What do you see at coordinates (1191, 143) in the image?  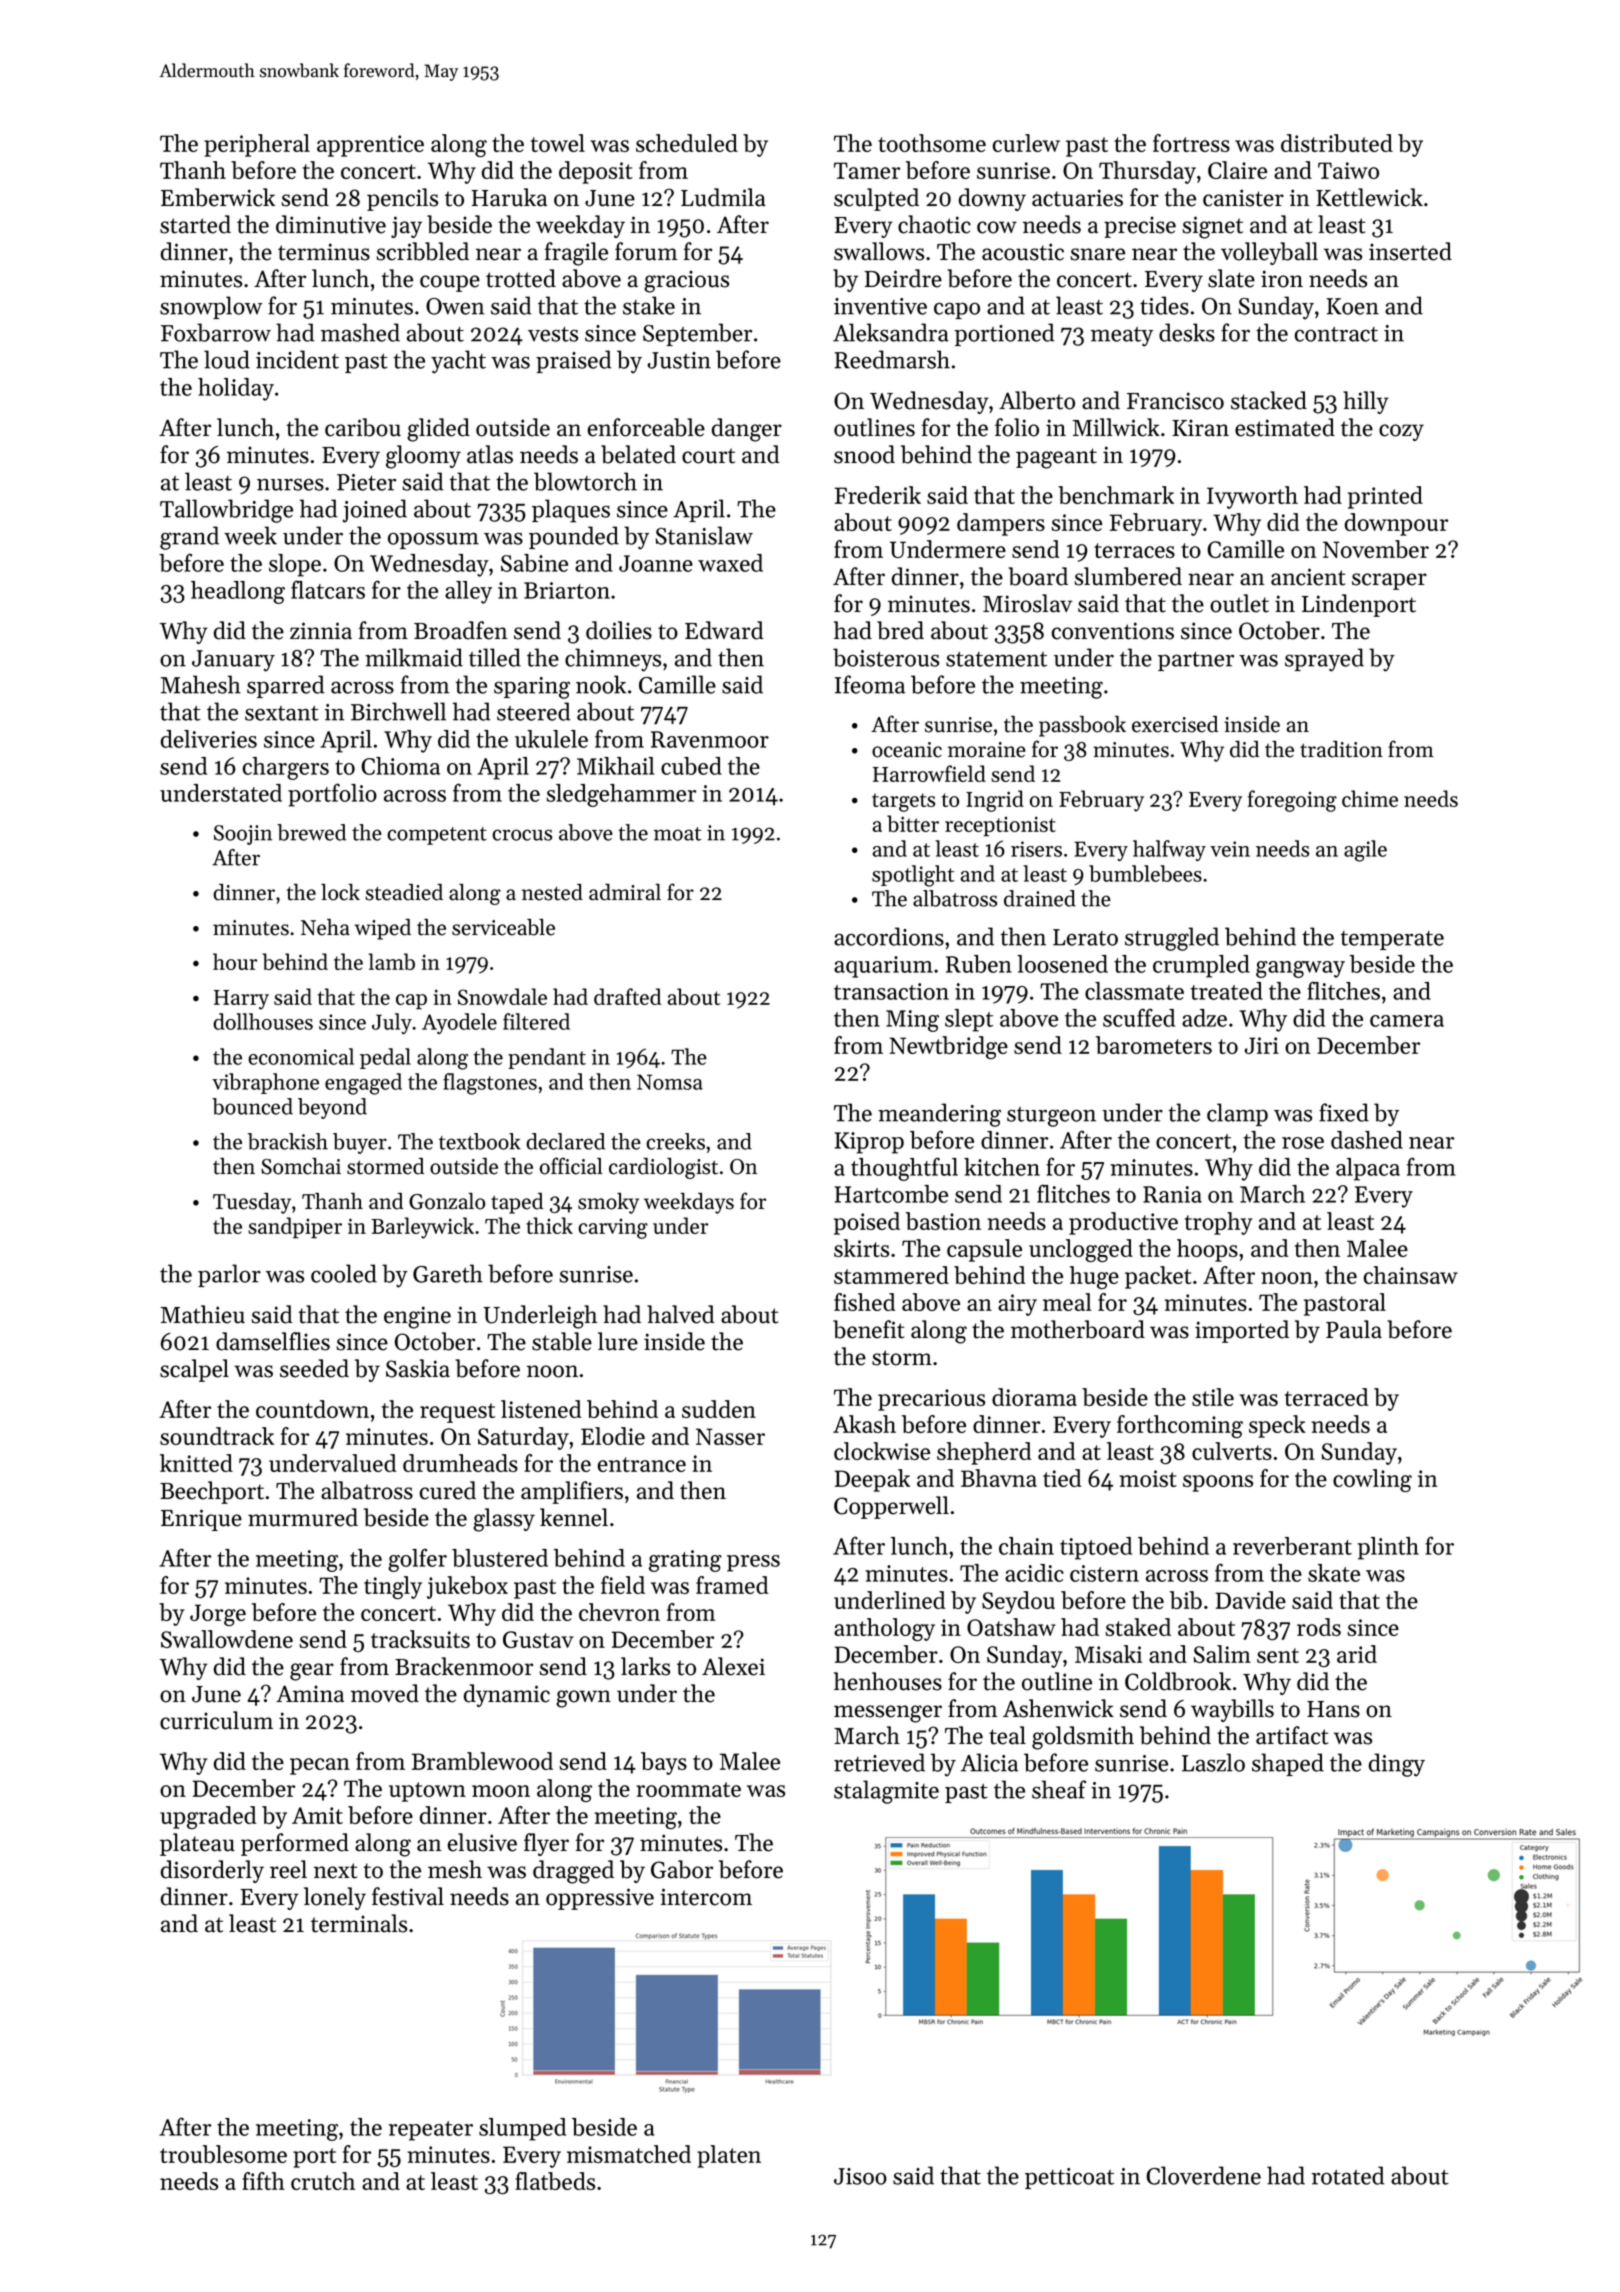 I see `fortress` at bounding box center [1191, 143].
